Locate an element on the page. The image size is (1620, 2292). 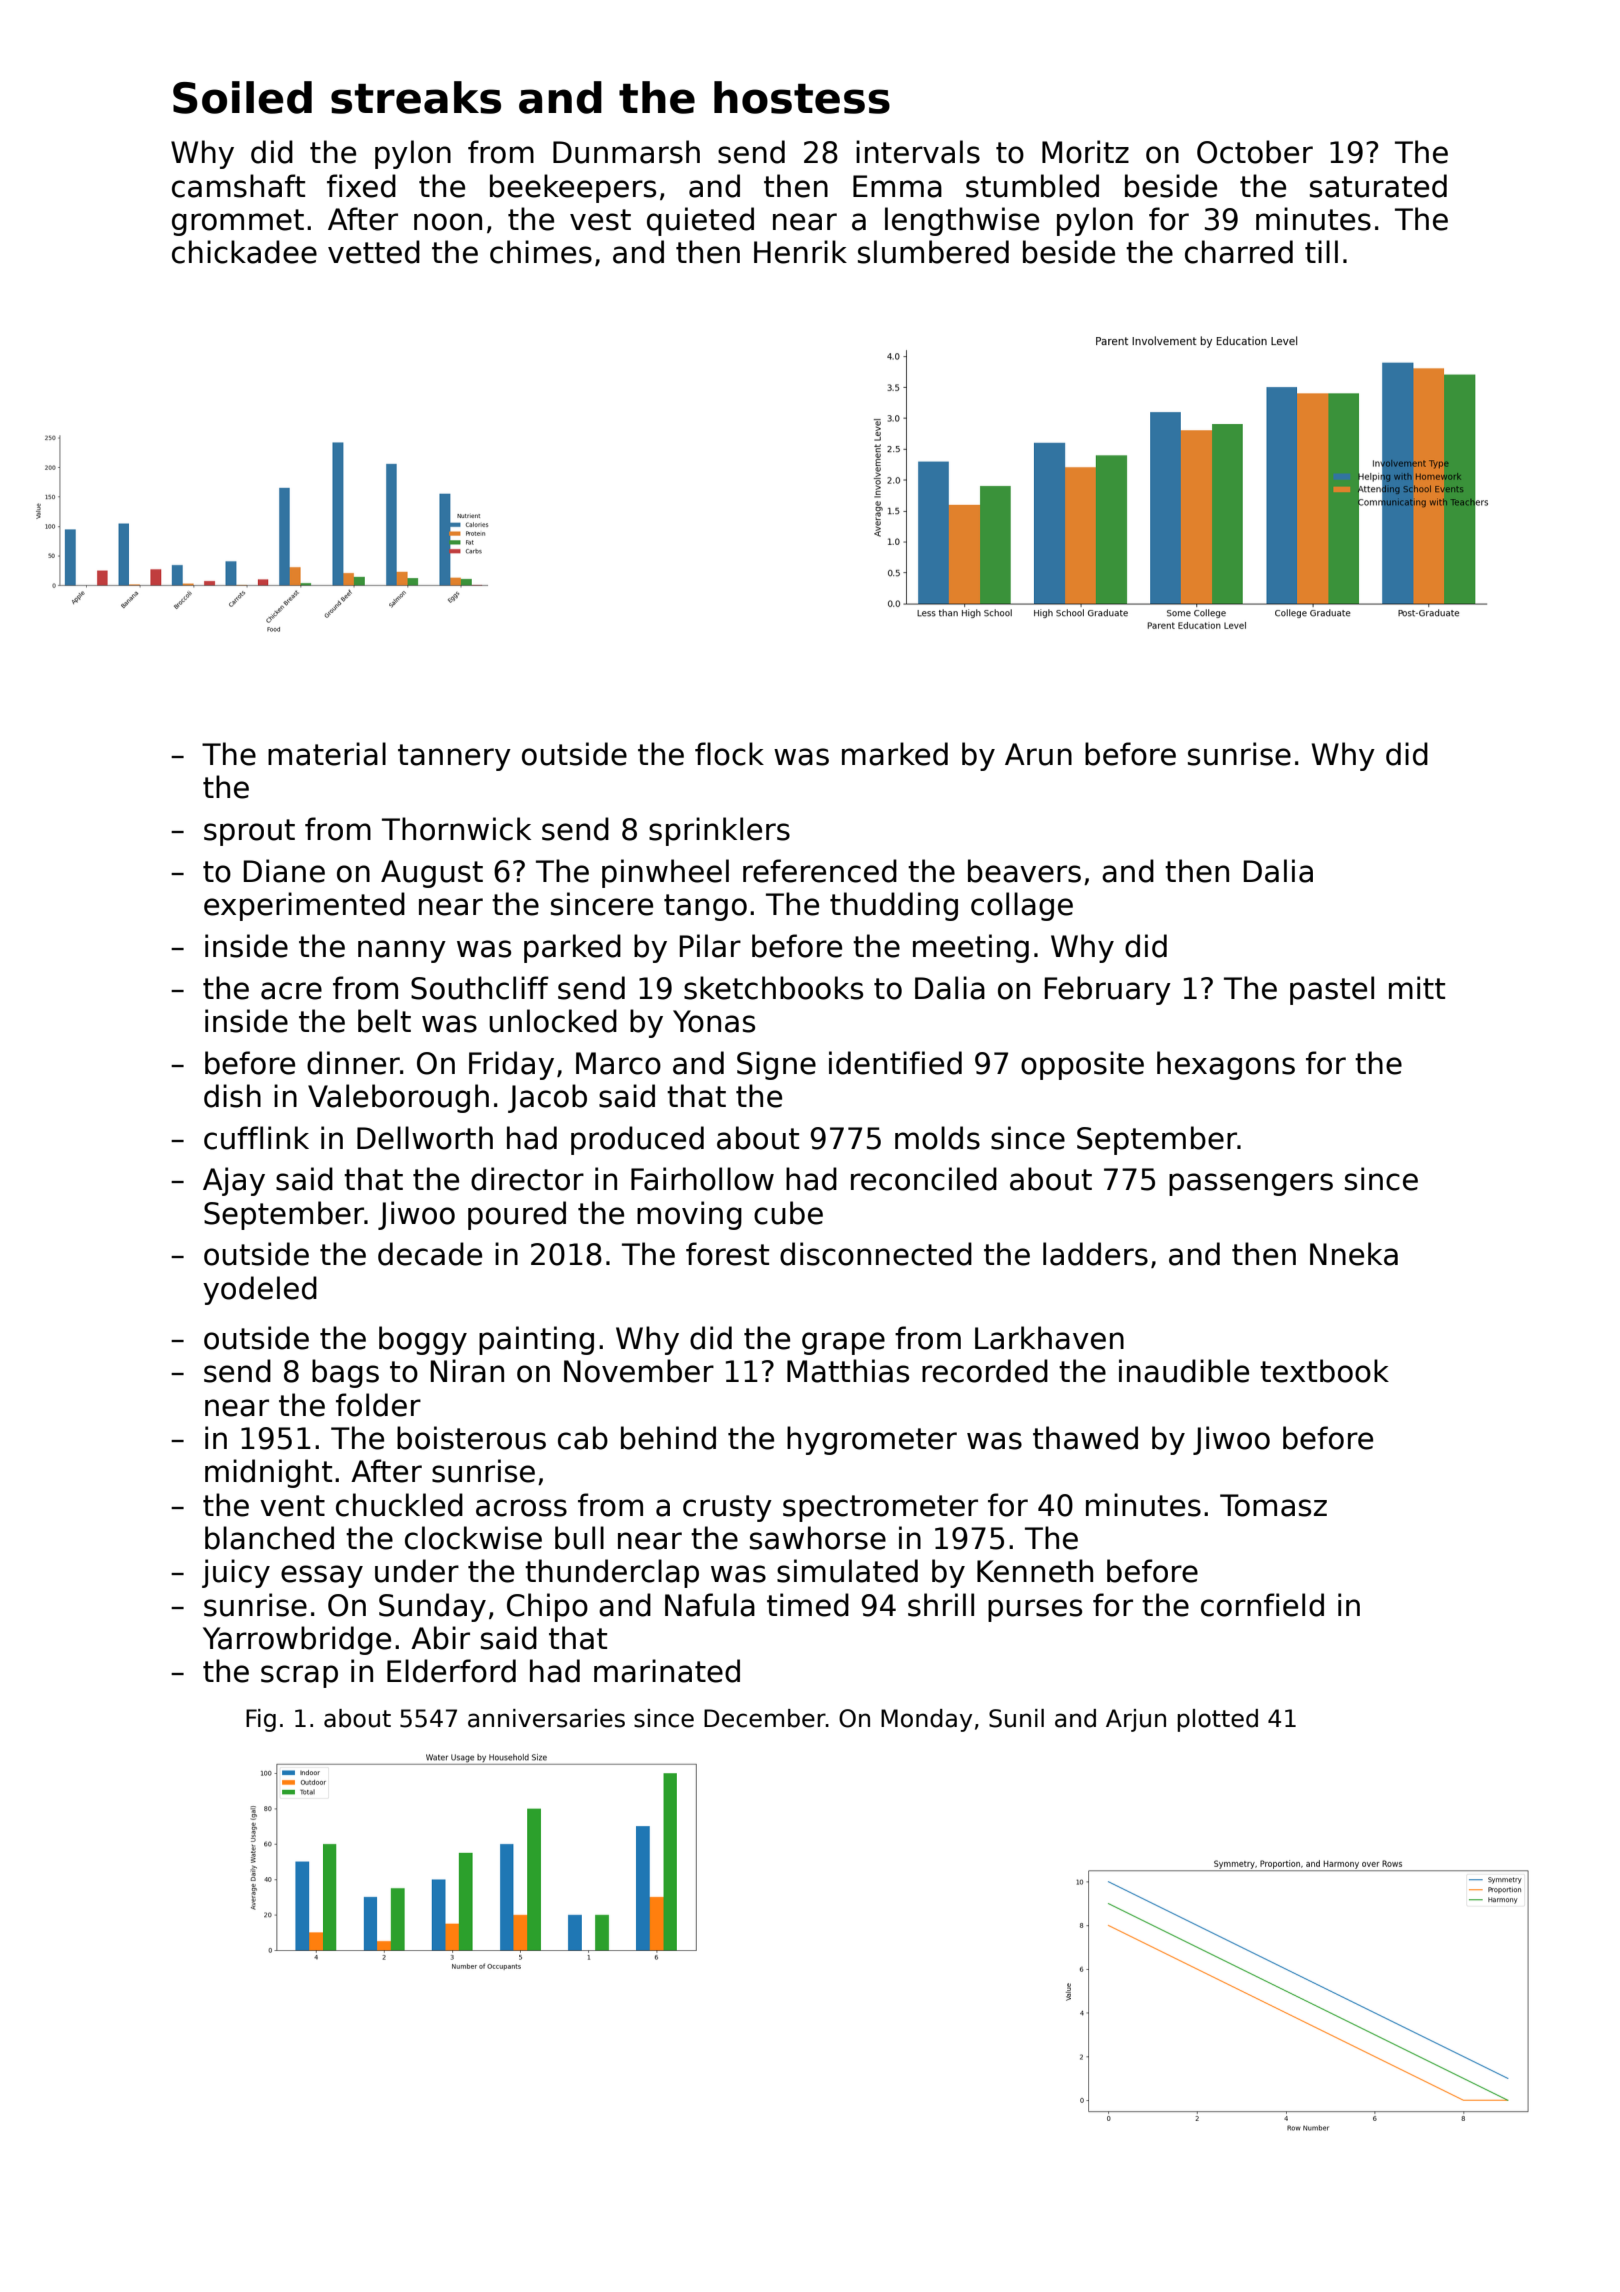
till is located at coordinates (1321, 251).
